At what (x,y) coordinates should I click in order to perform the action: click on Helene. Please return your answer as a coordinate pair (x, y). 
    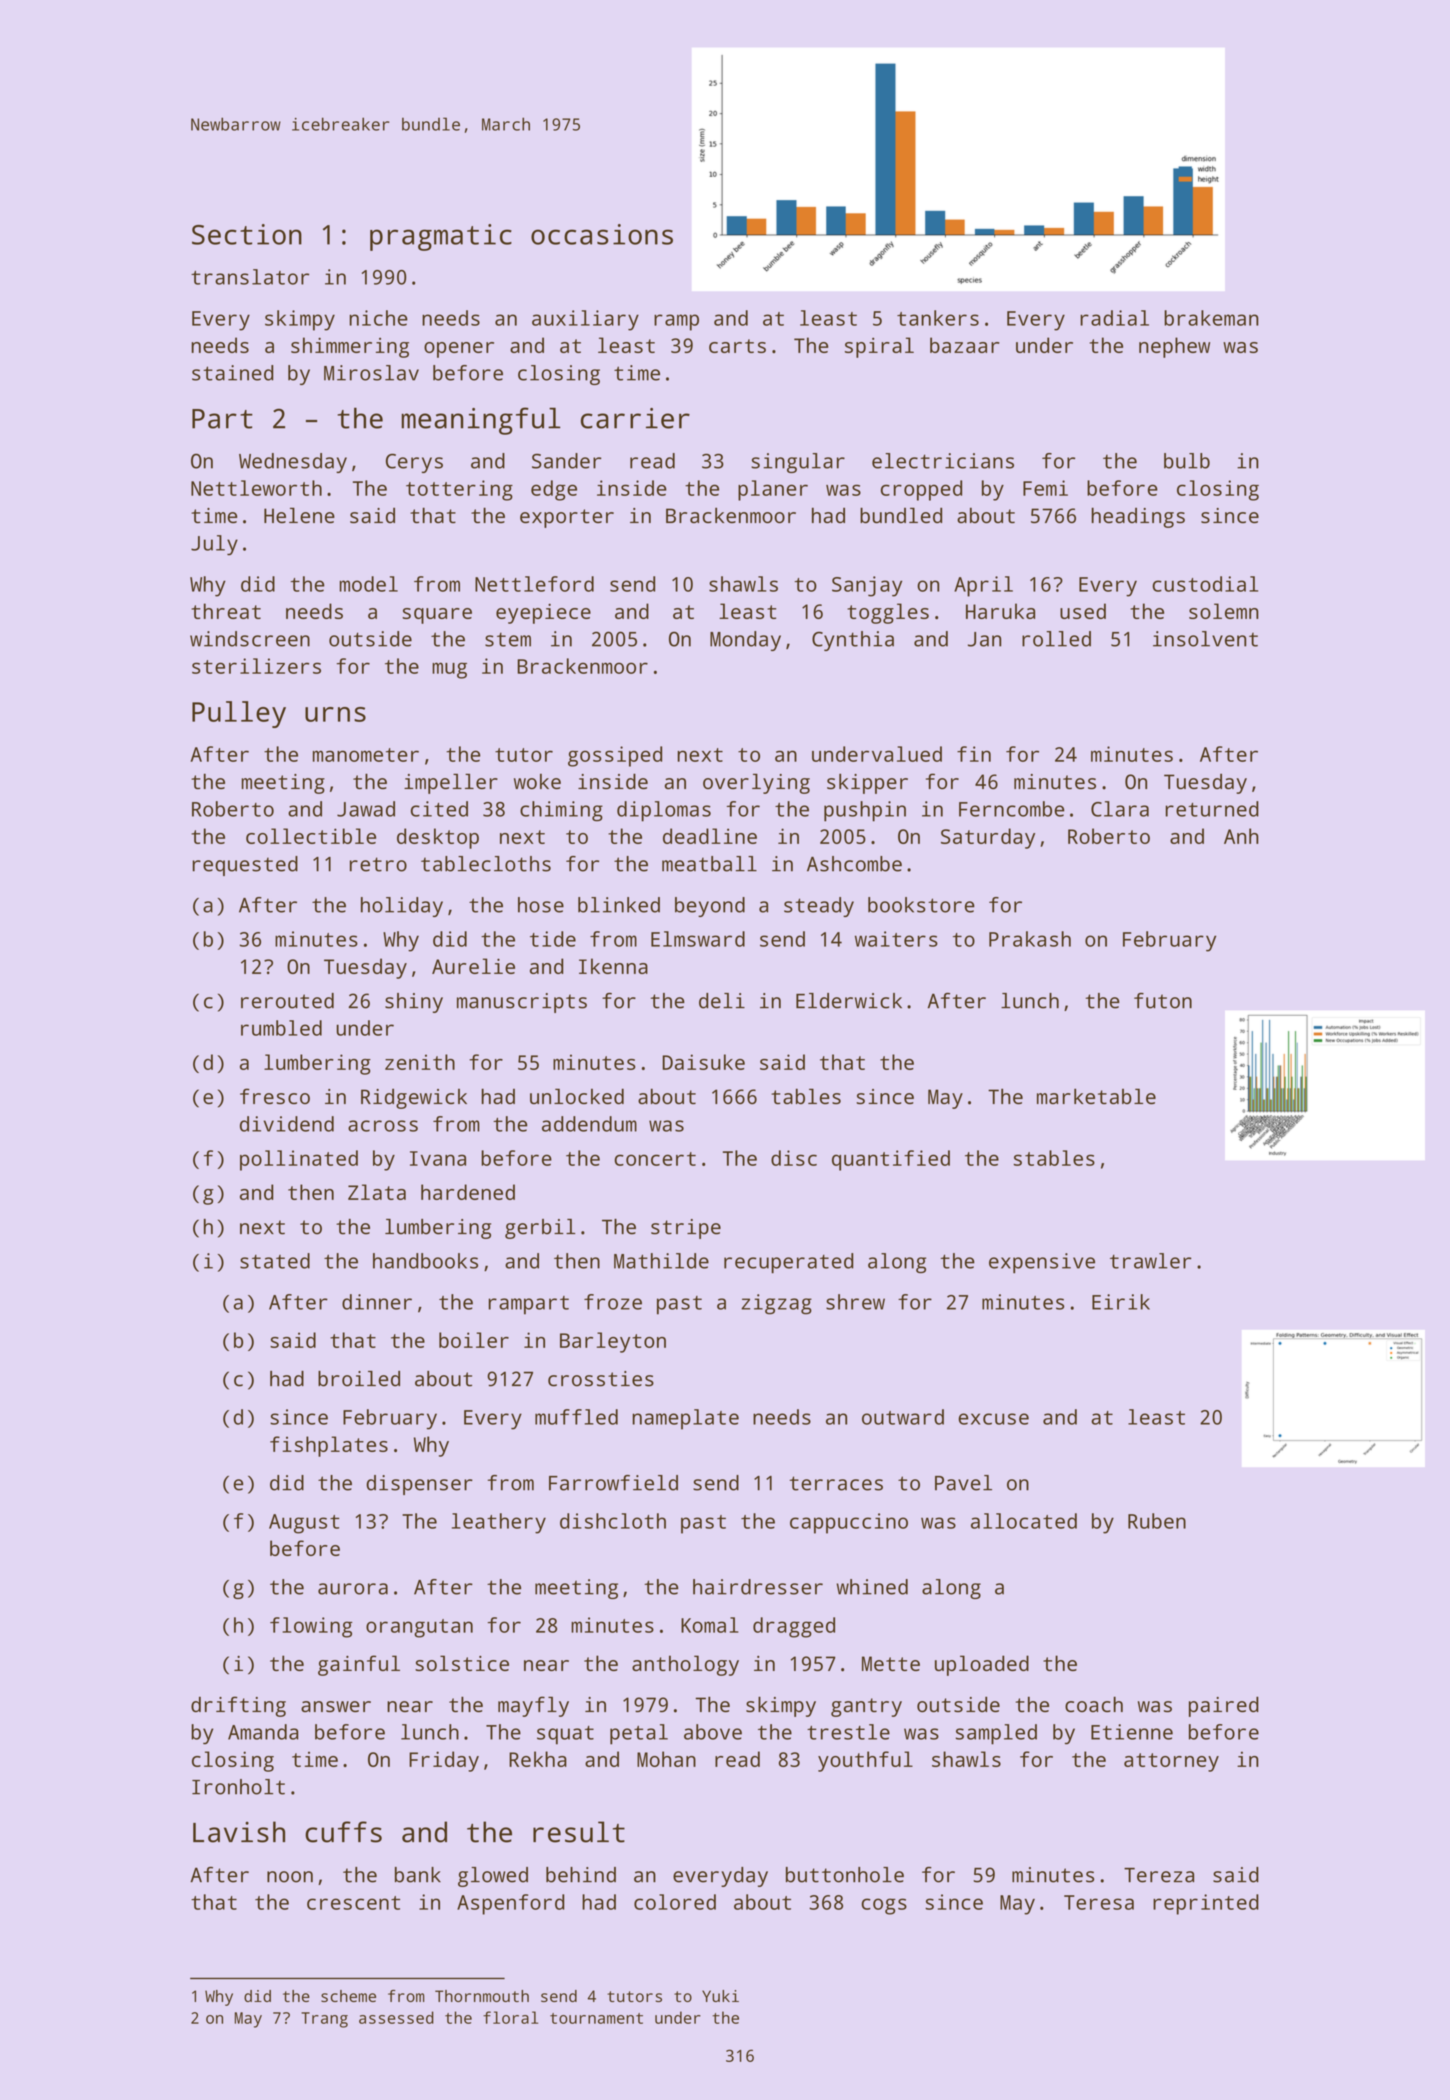
    Looking at the image, I should click on (299, 515).
